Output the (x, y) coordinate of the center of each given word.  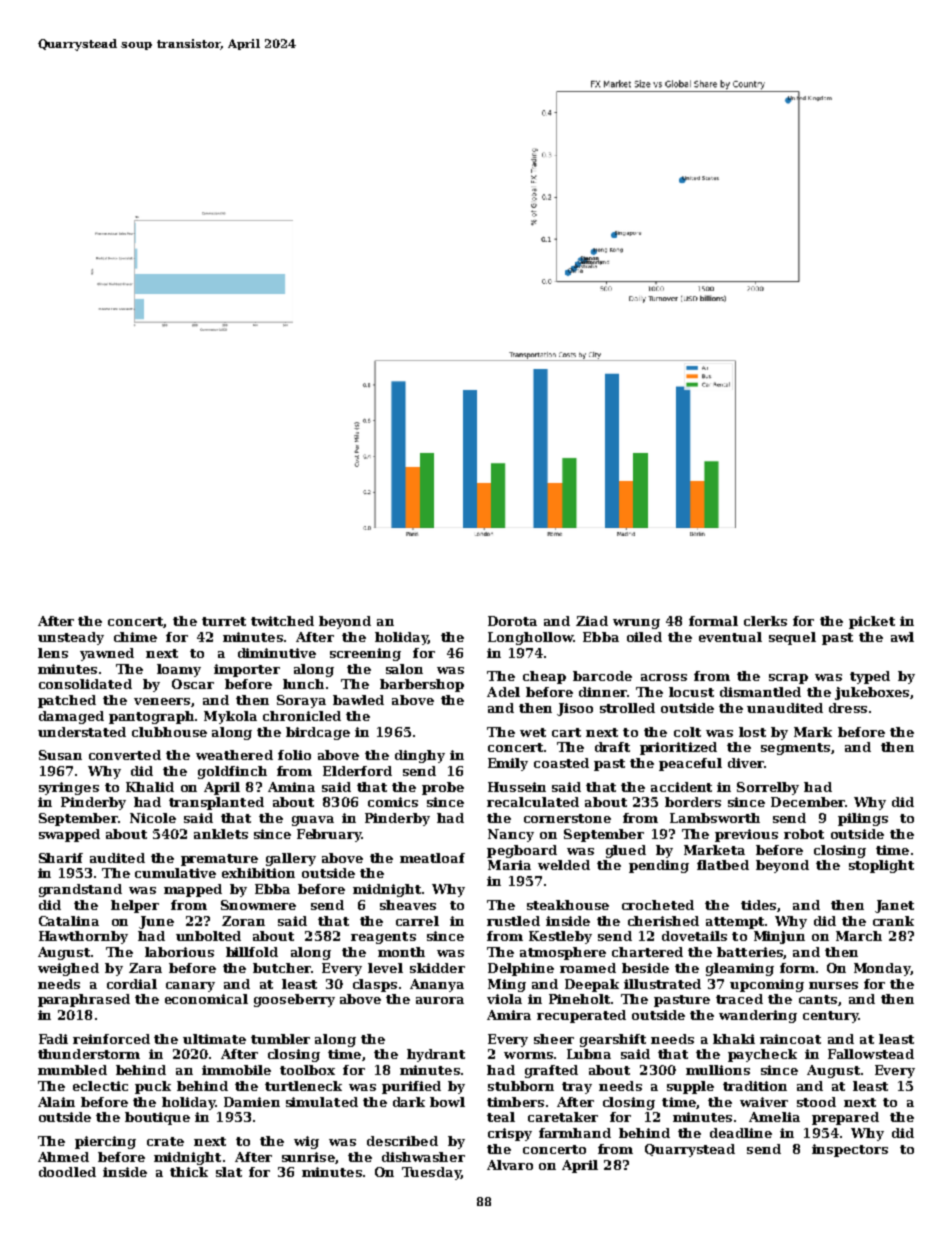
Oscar (193, 684)
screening (365, 654)
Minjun (779, 937)
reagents (383, 938)
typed (870, 677)
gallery (291, 859)
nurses (833, 985)
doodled (67, 1172)
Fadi (53, 1039)
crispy (510, 1134)
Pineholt (579, 999)
